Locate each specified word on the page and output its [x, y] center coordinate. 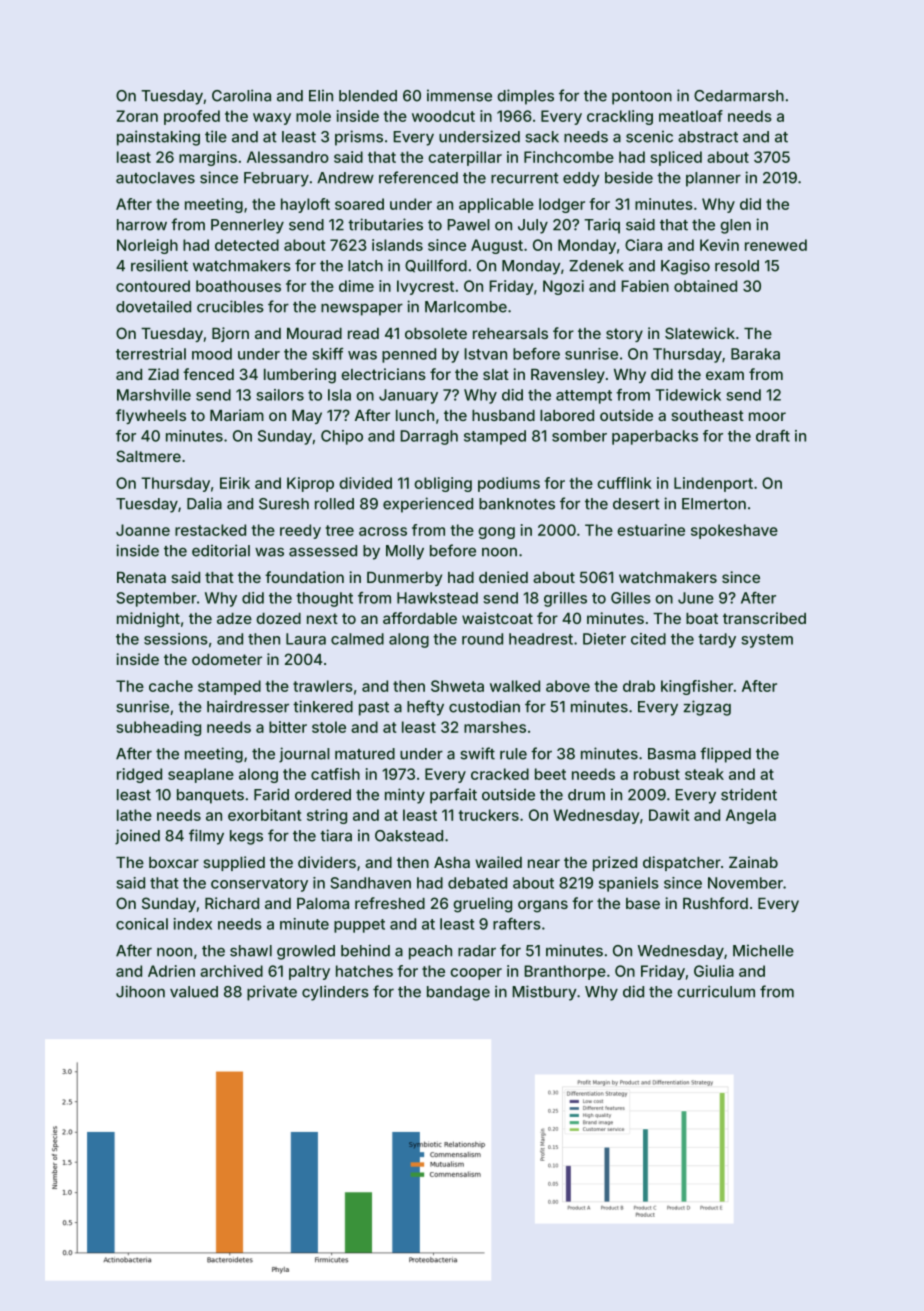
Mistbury [545, 993]
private [272, 993]
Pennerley [247, 226]
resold [737, 266]
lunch [415, 415]
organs [543, 906]
